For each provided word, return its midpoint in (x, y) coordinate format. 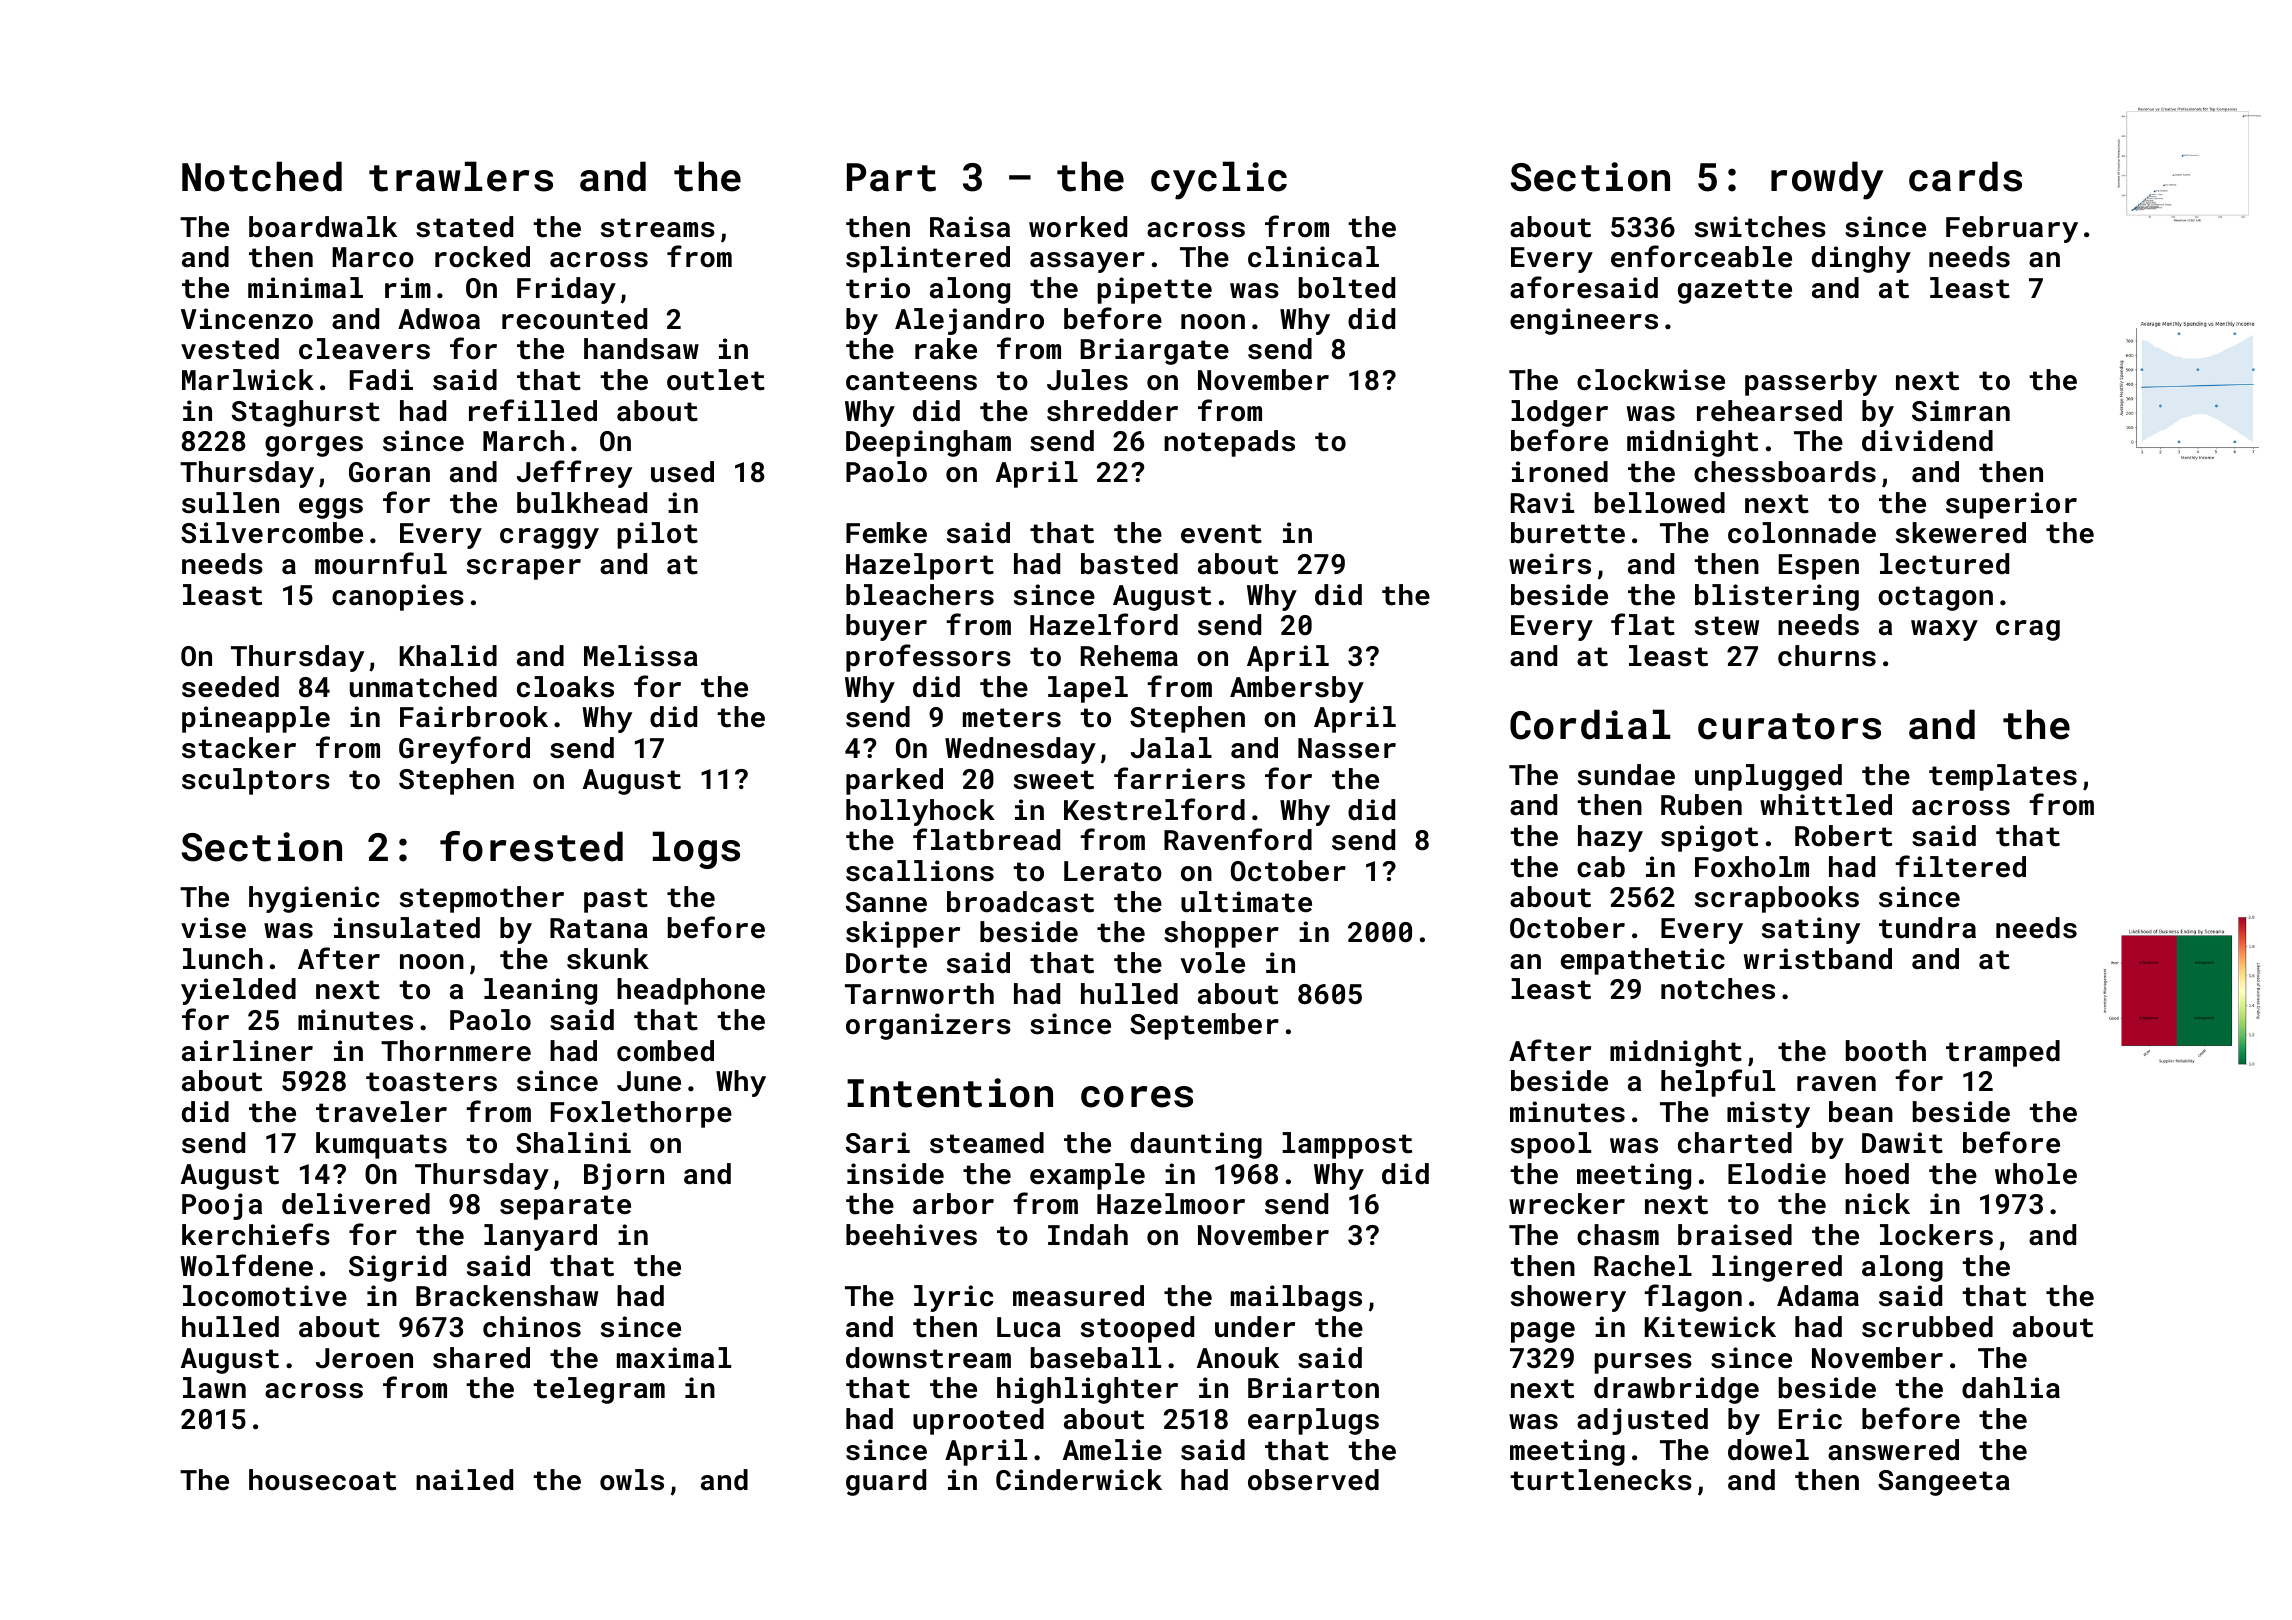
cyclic (1219, 180)
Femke (886, 533)
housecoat (322, 1480)
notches (1718, 989)
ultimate (1246, 902)
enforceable (1701, 256)
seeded (230, 687)
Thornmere (456, 1051)
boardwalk (323, 227)
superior (2011, 505)
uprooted (978, 1421)
